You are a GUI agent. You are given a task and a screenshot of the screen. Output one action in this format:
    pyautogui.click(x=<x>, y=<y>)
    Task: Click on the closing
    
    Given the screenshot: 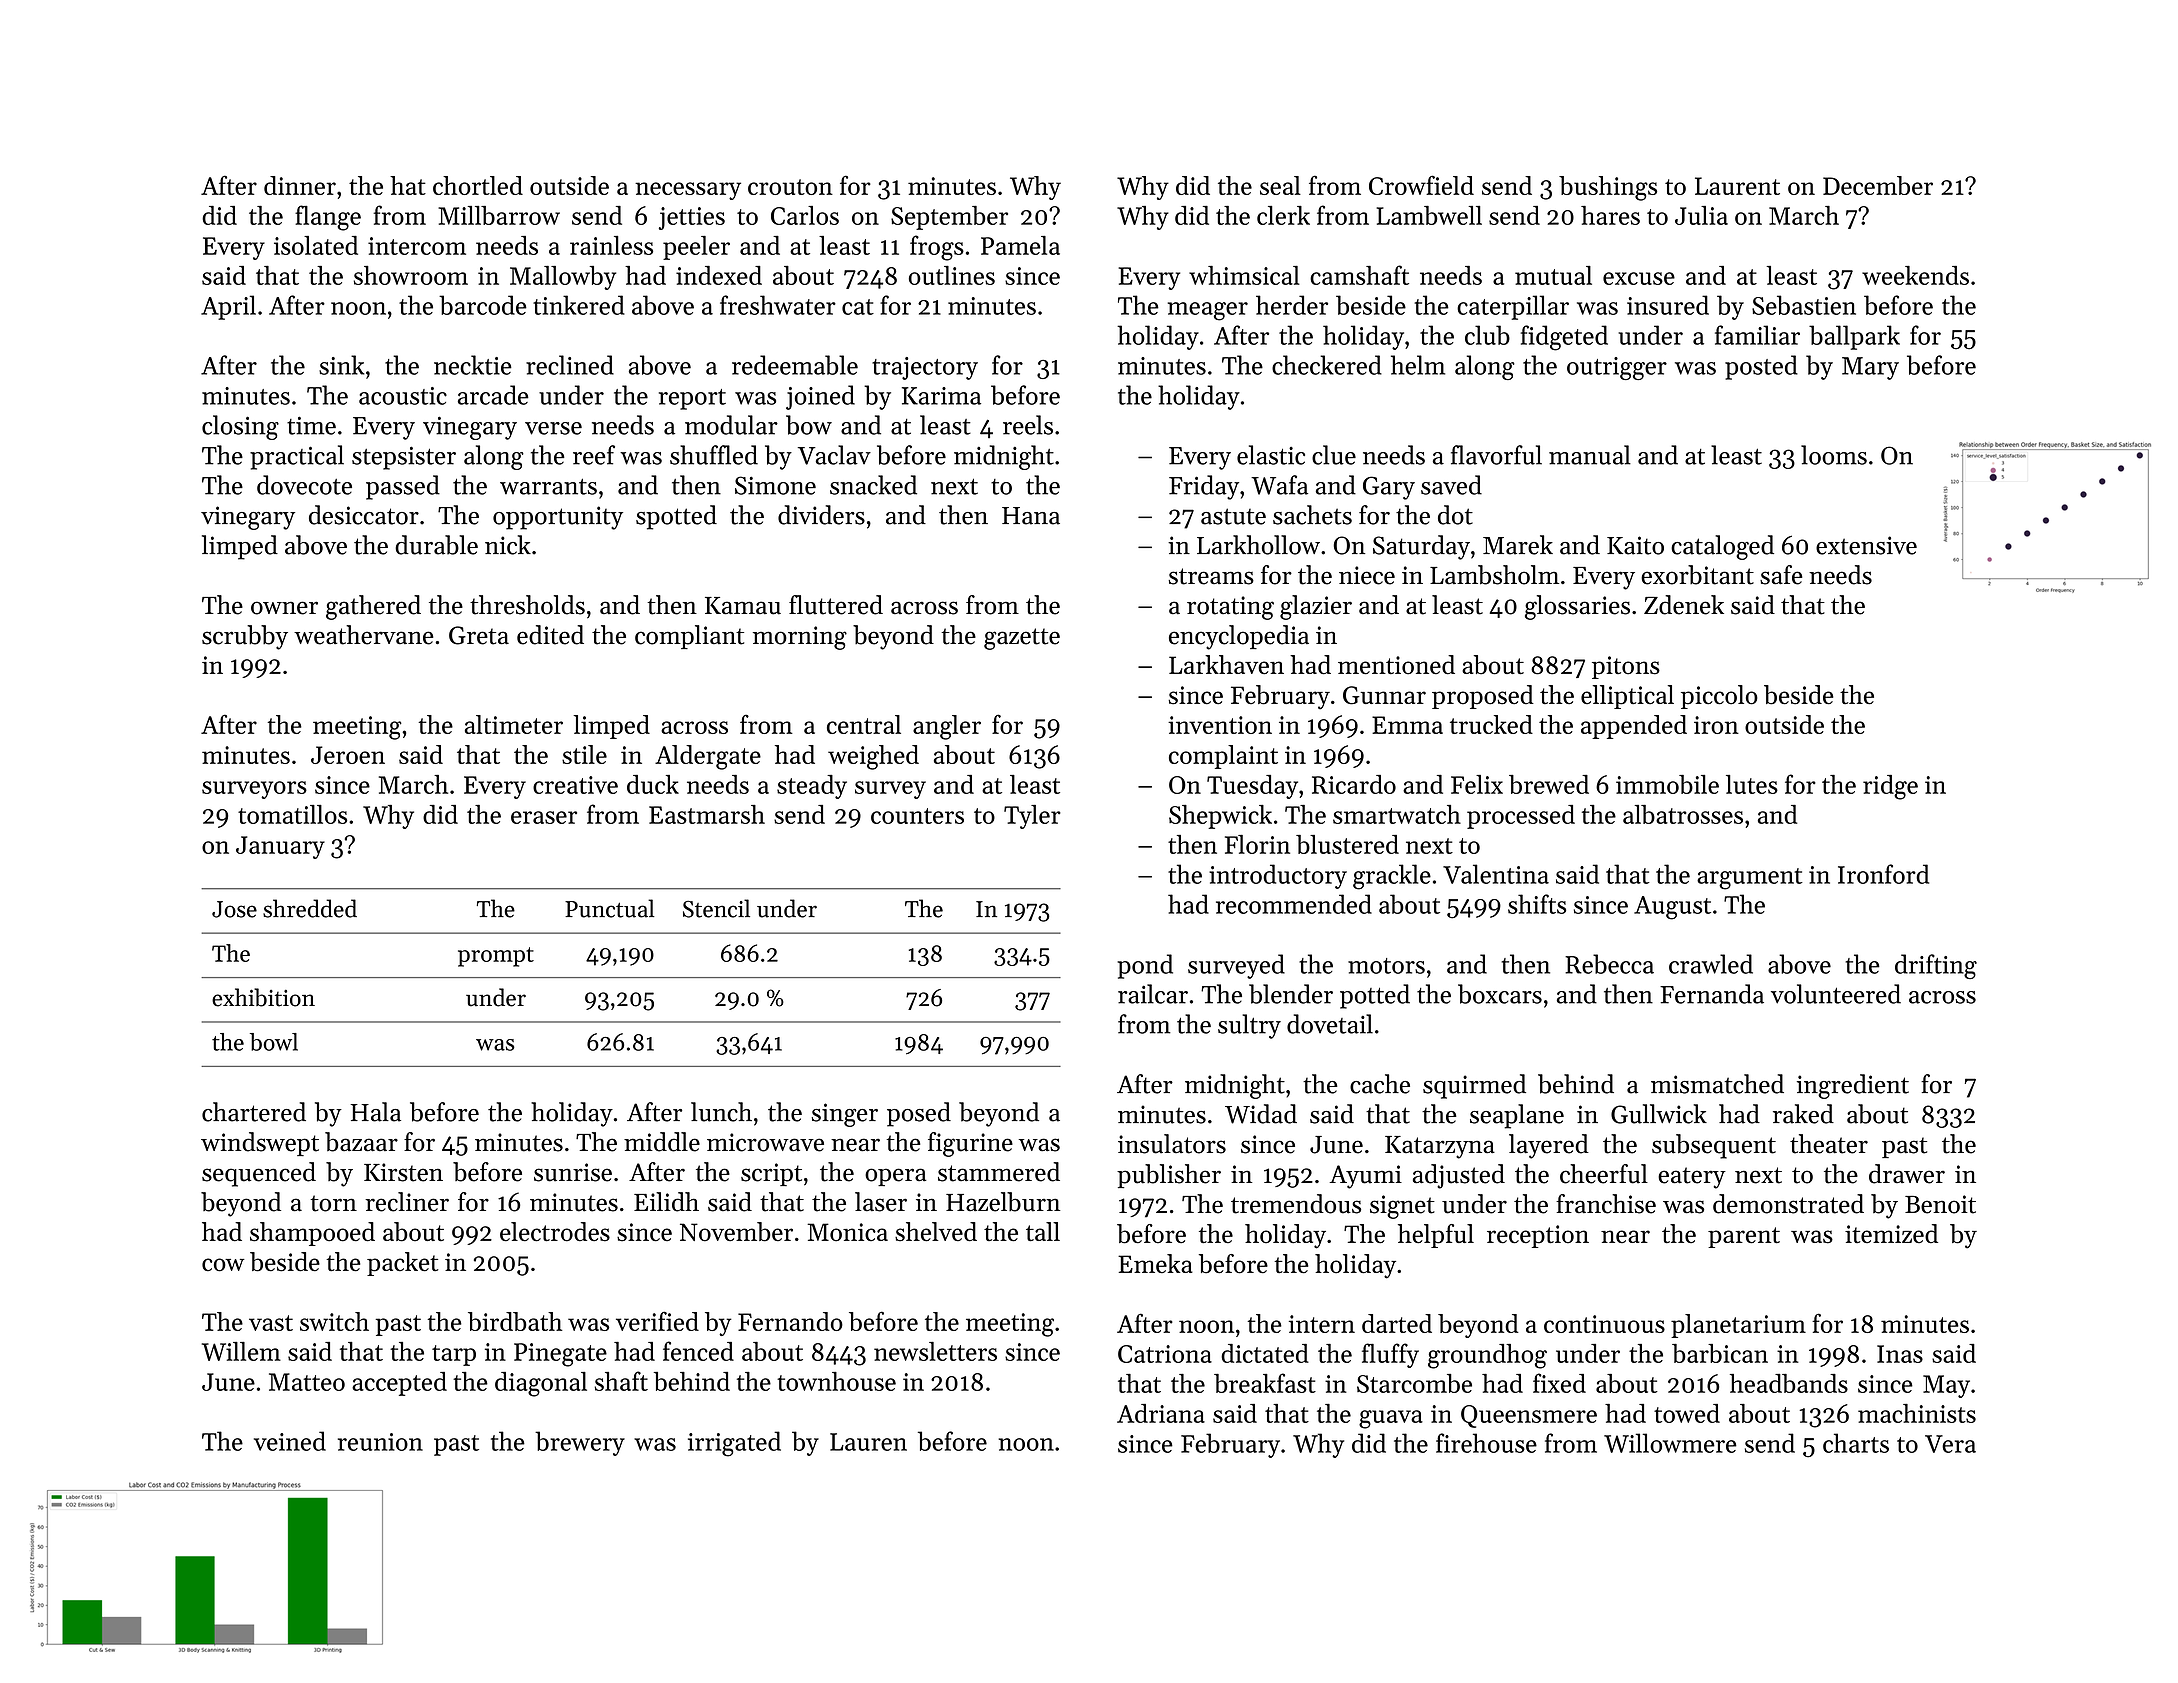 What is the action you would take?
    pyautogui.click(x=240, y=427)
